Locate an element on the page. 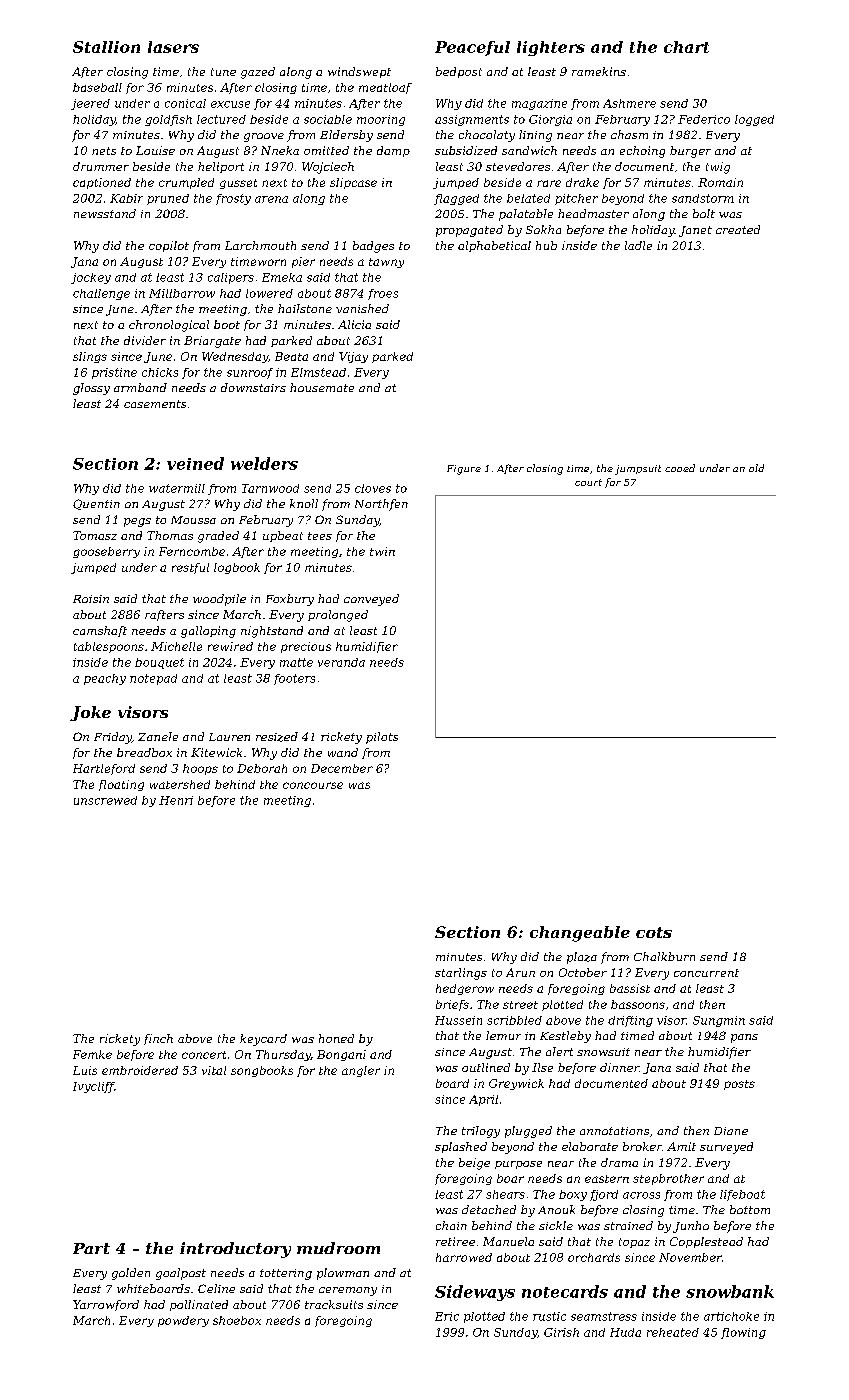 This document has height=1400, width=849. badges is located at coordinates (373, 247).
